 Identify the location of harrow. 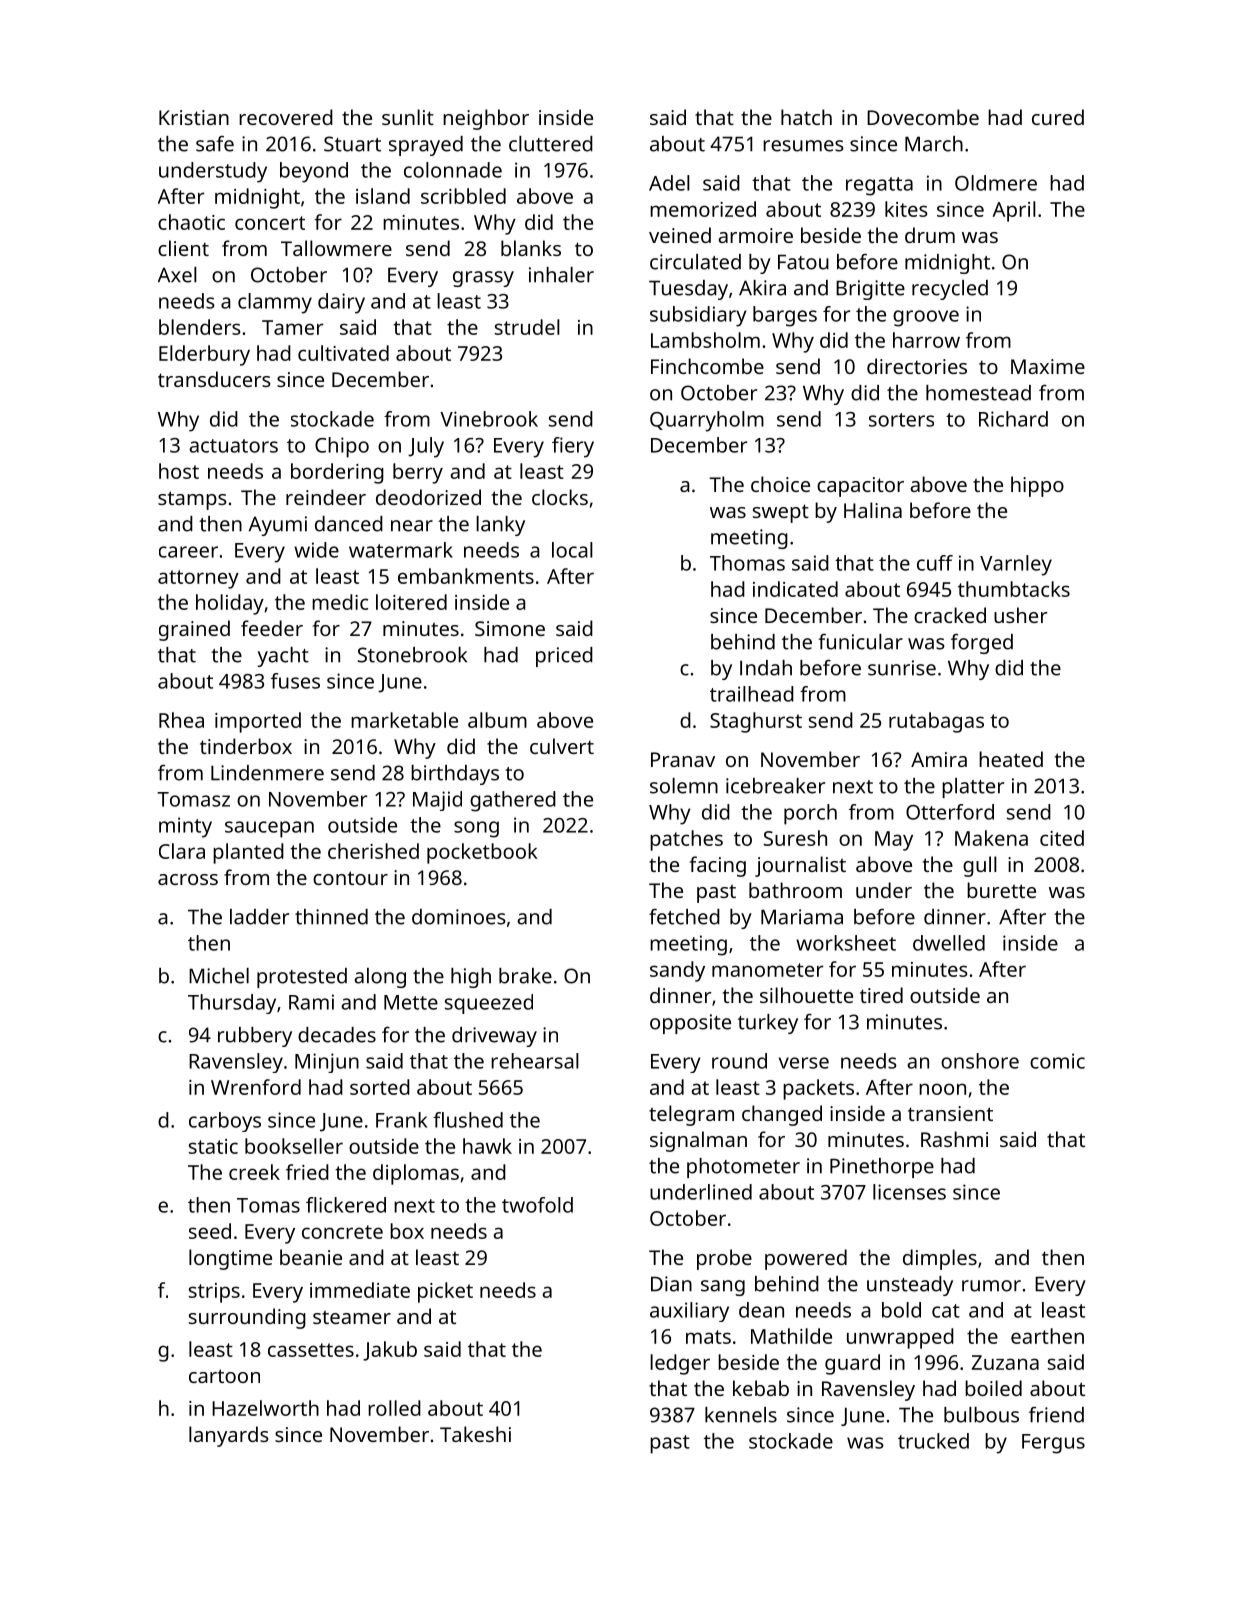
(926, 340).
